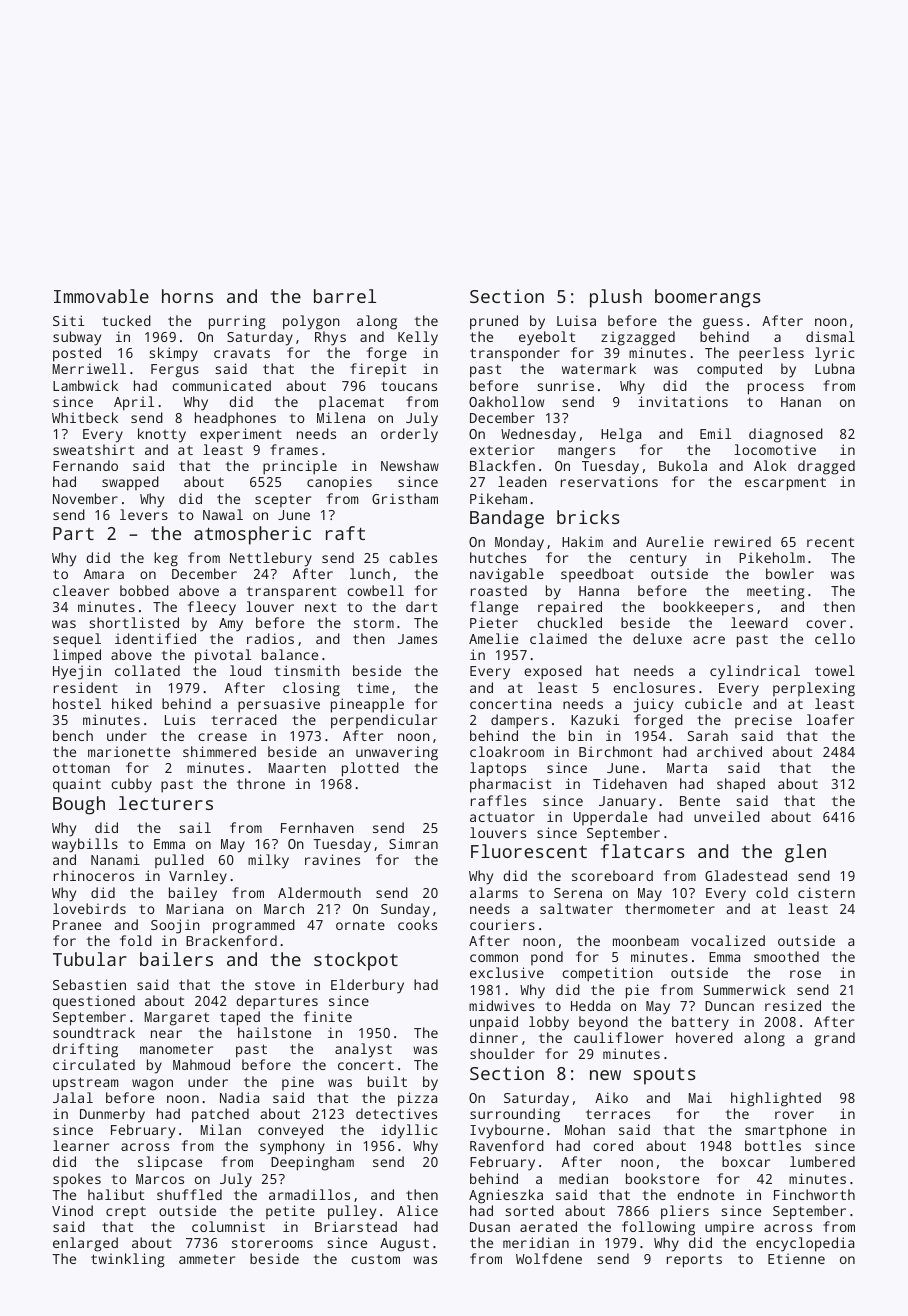 Image resolution: width=908 pixels, height=1316 pixels. What do you see at coordinates (583, 1178) in the page?
I see `median` at bounding box center [583, 1178].
